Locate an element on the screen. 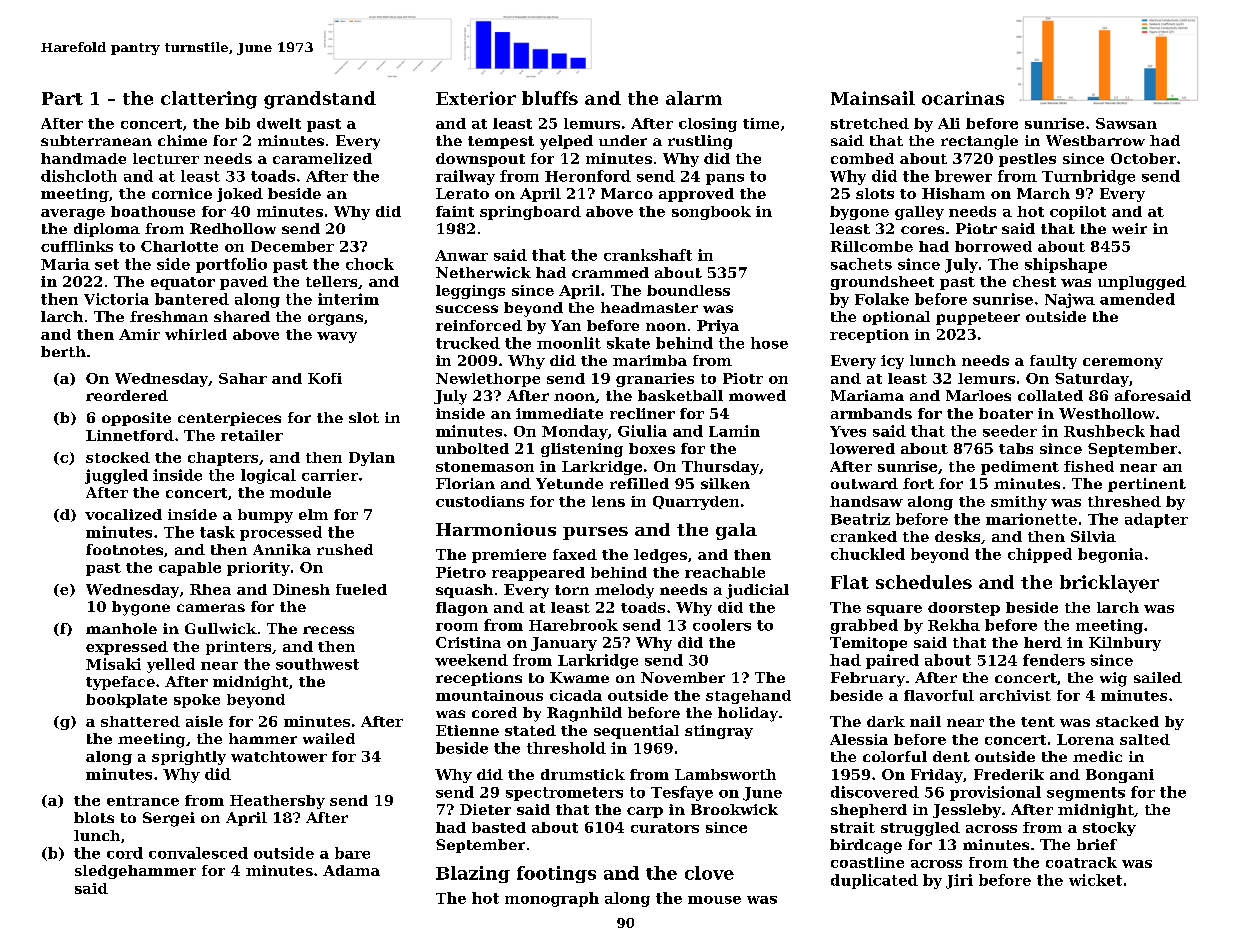 The image size is (1233, 952). pediment is located at coordinates (1020, 468).
